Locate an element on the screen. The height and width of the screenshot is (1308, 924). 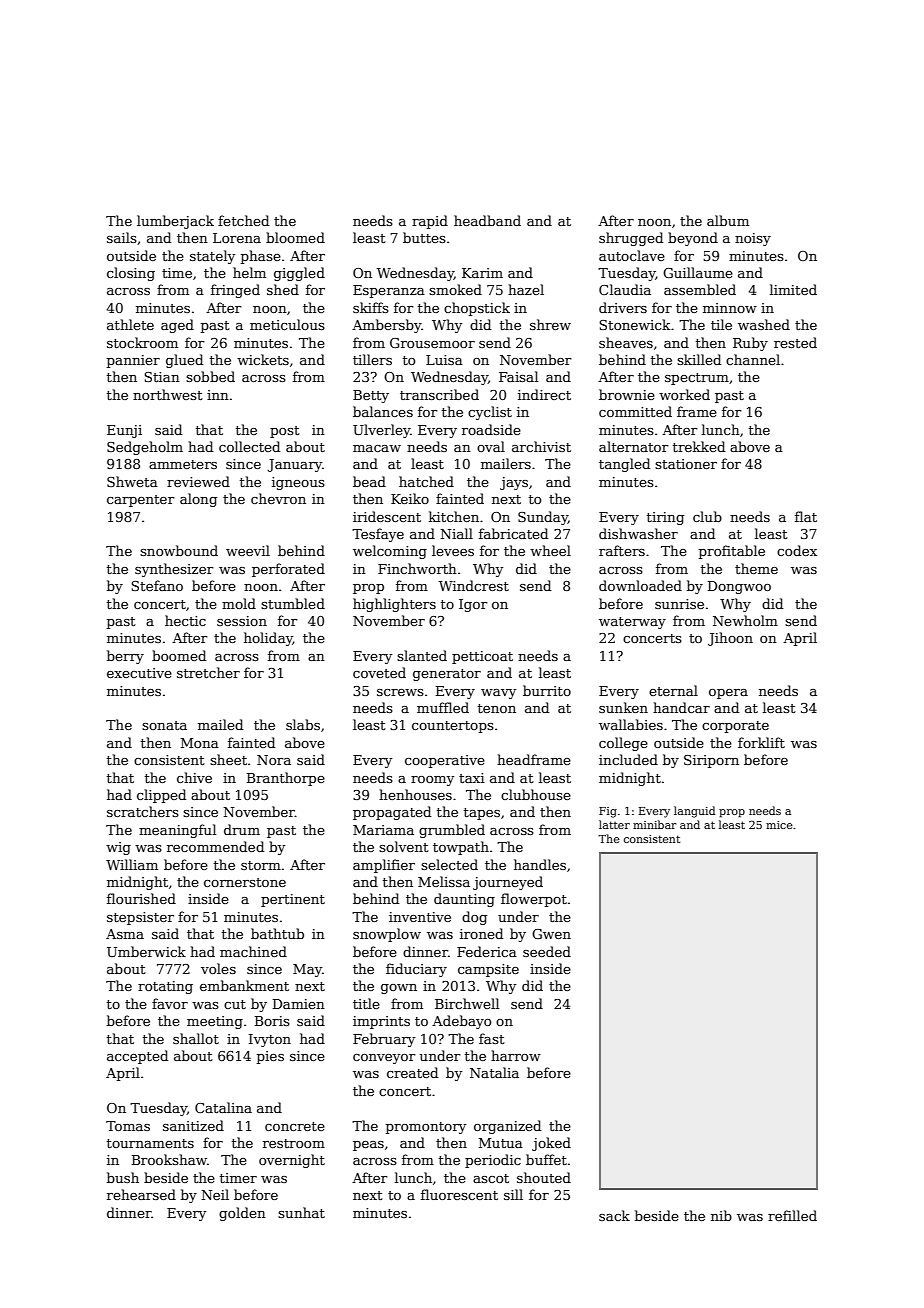
northwest is located at coordinates (168, 394).
